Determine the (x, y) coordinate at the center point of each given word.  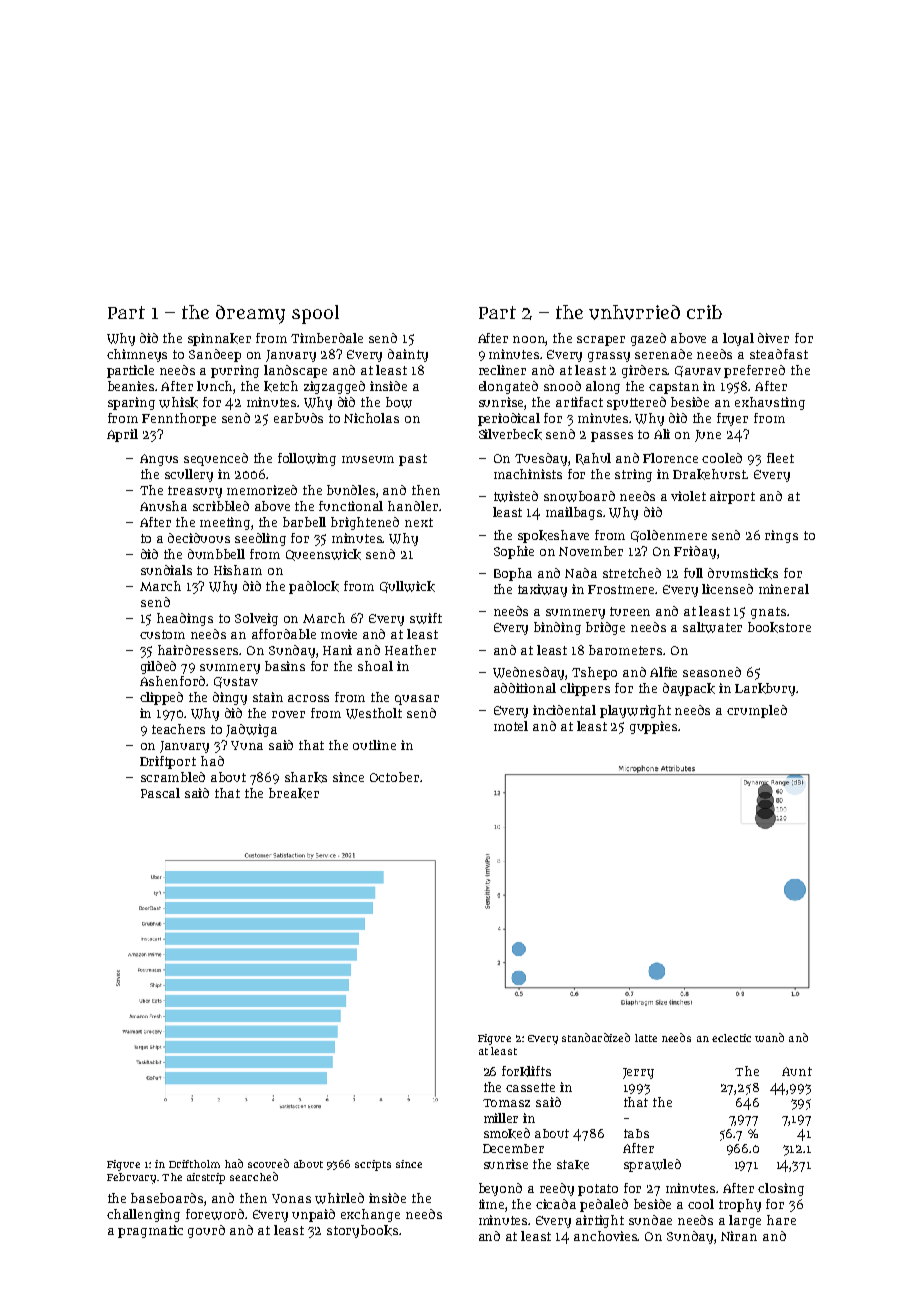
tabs (636, 1133)
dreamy (250, 314)
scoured (268, 1163)
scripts (373, 1165)
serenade (663, 354)
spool (315, 314)
